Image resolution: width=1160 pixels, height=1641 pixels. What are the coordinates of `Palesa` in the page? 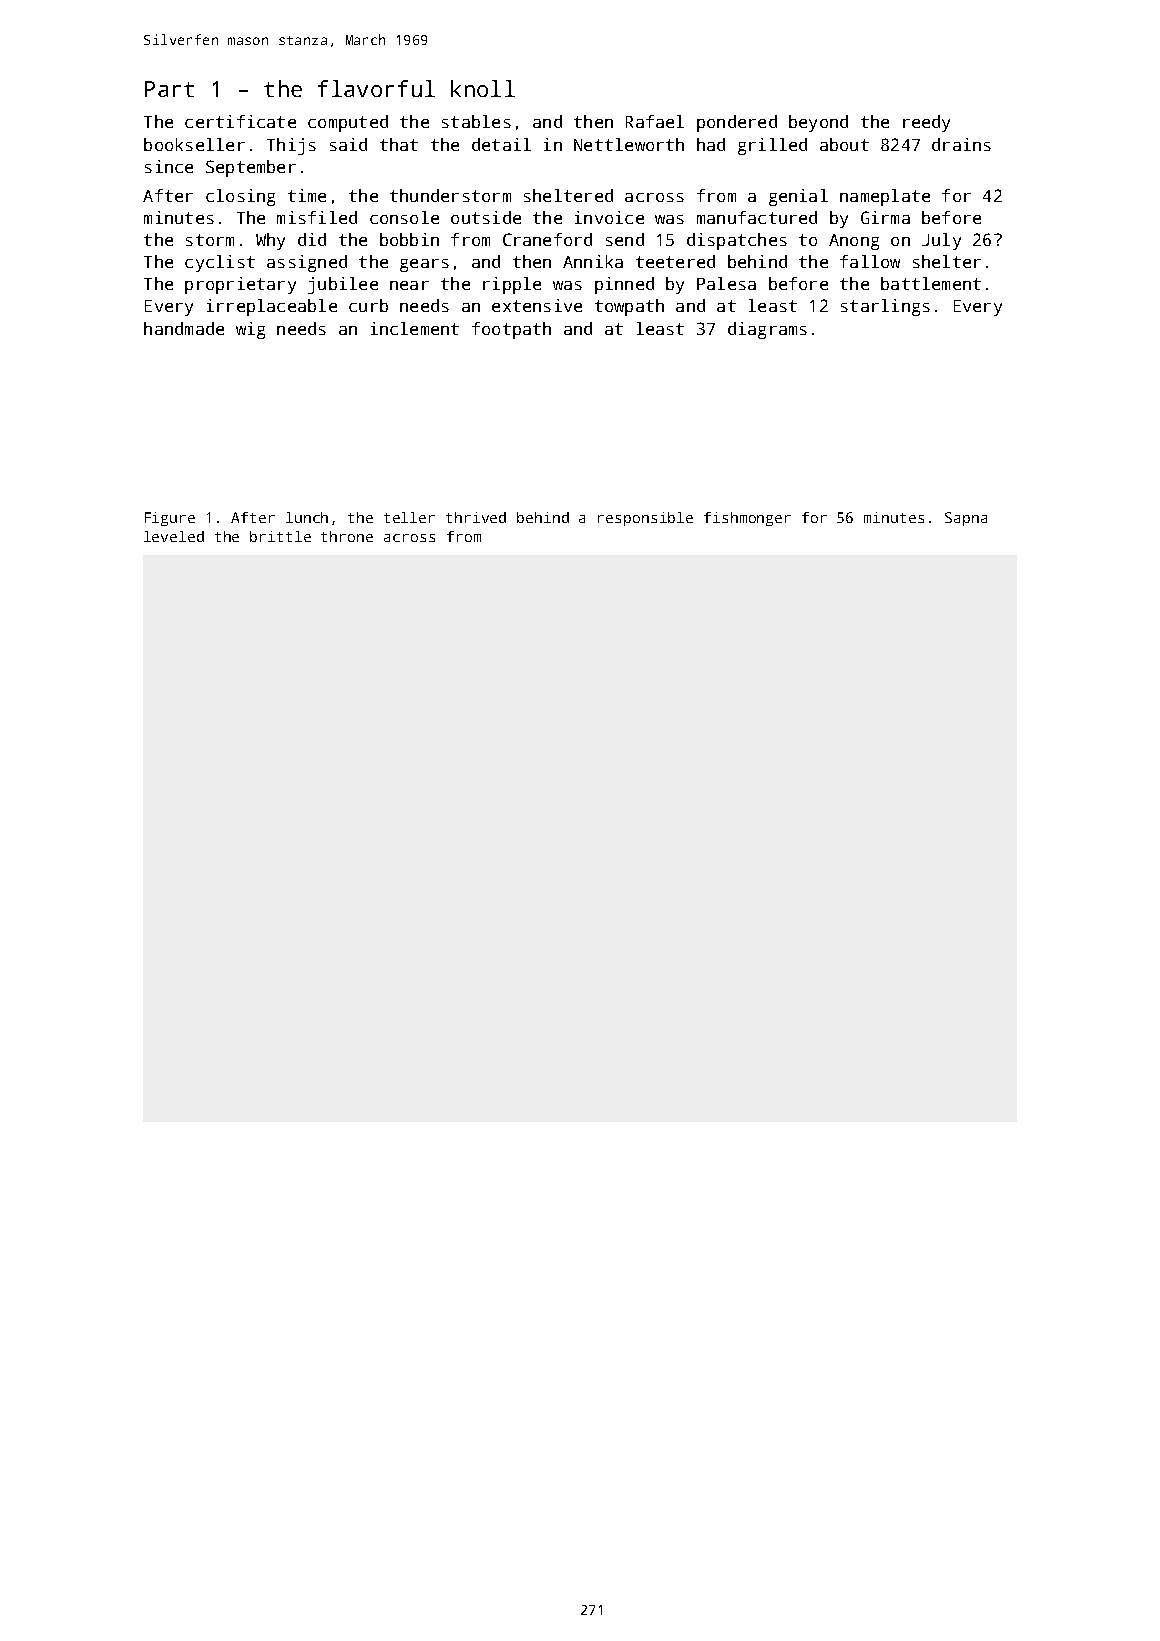 It's located at (726, 283).
